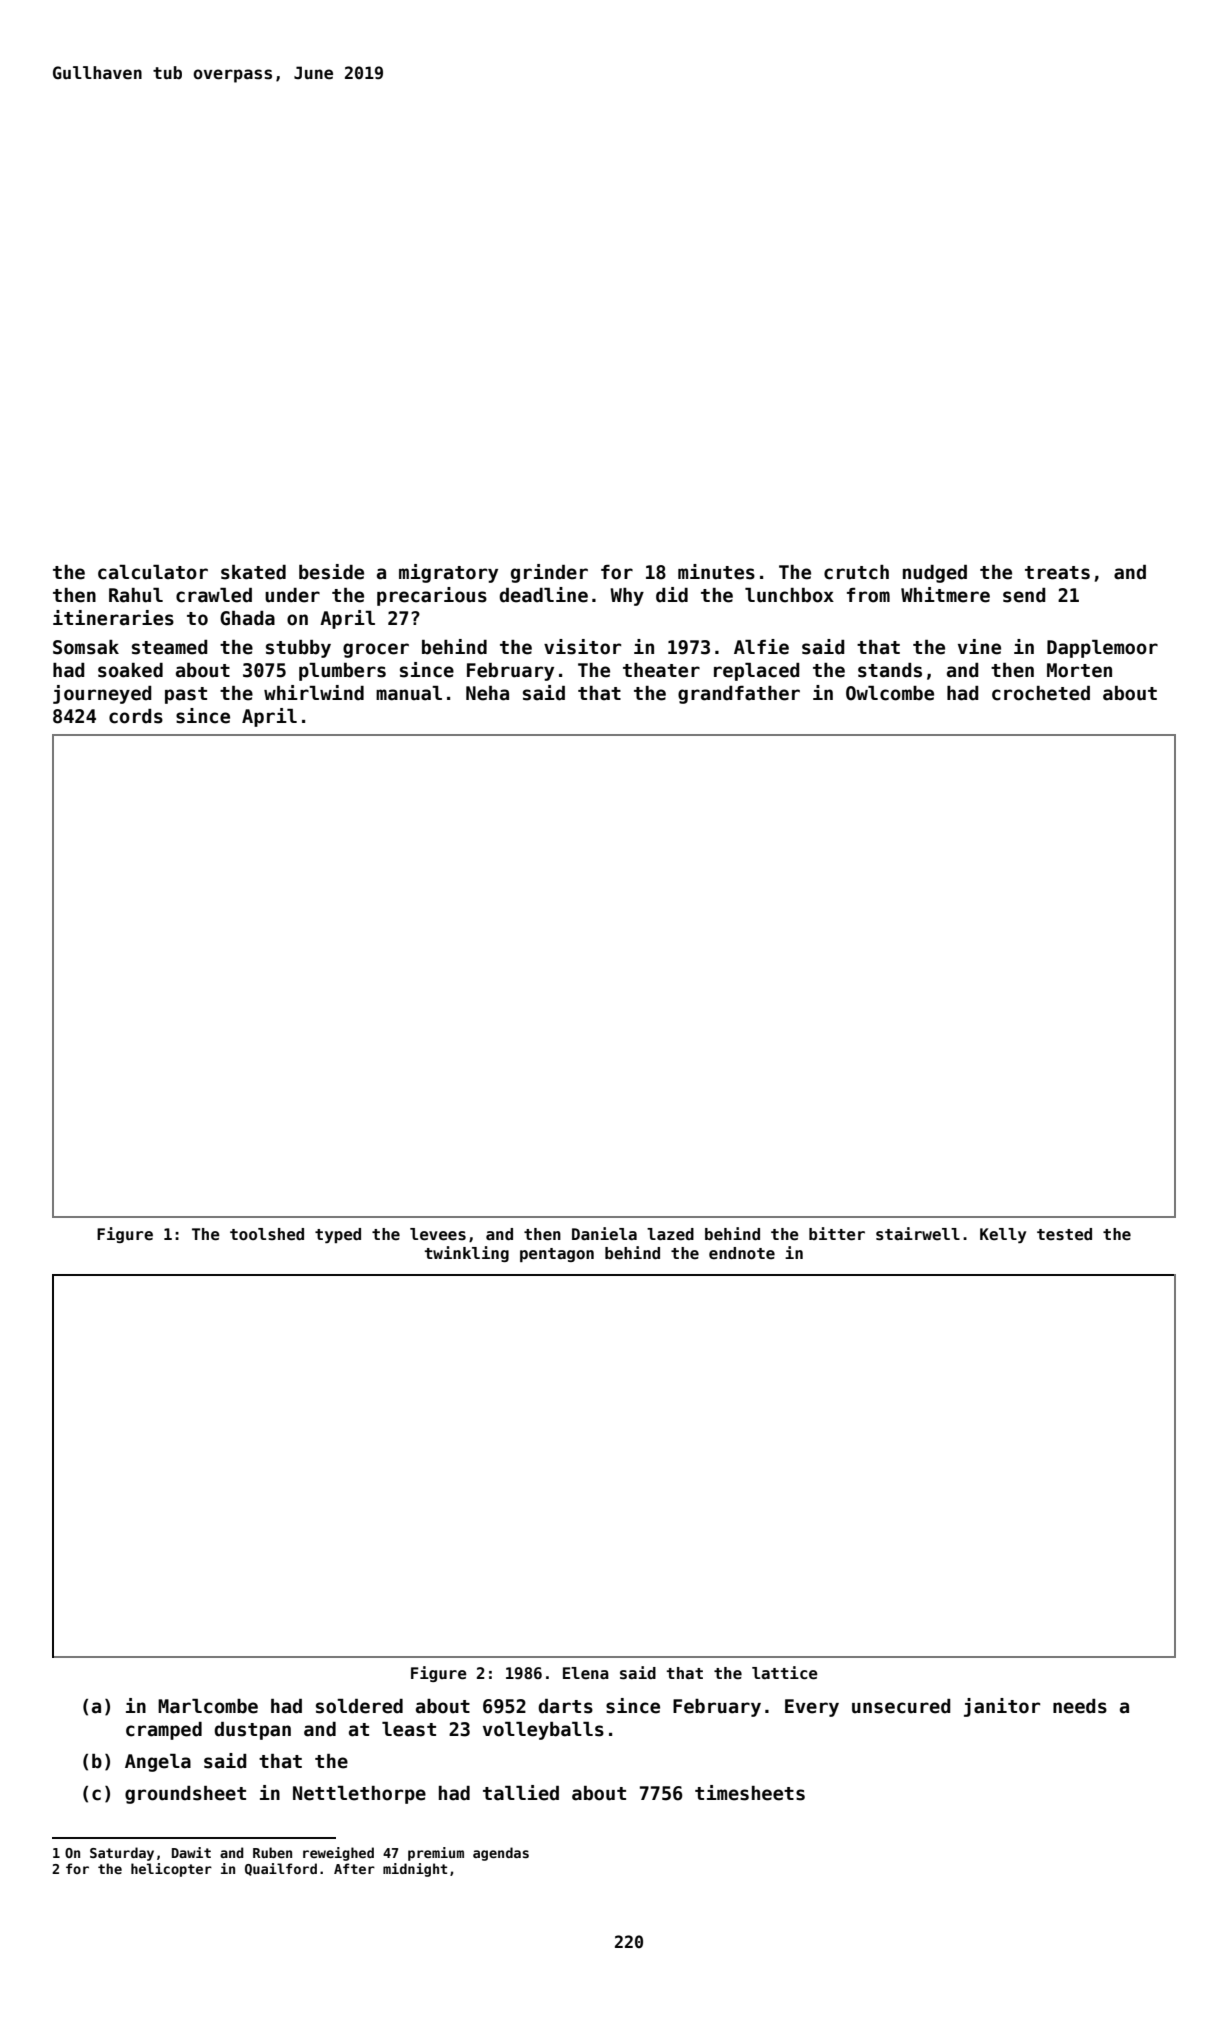 The height and width of the screenshot is (2022, 1228). I want to click on bitter, so click(837, 1234).
